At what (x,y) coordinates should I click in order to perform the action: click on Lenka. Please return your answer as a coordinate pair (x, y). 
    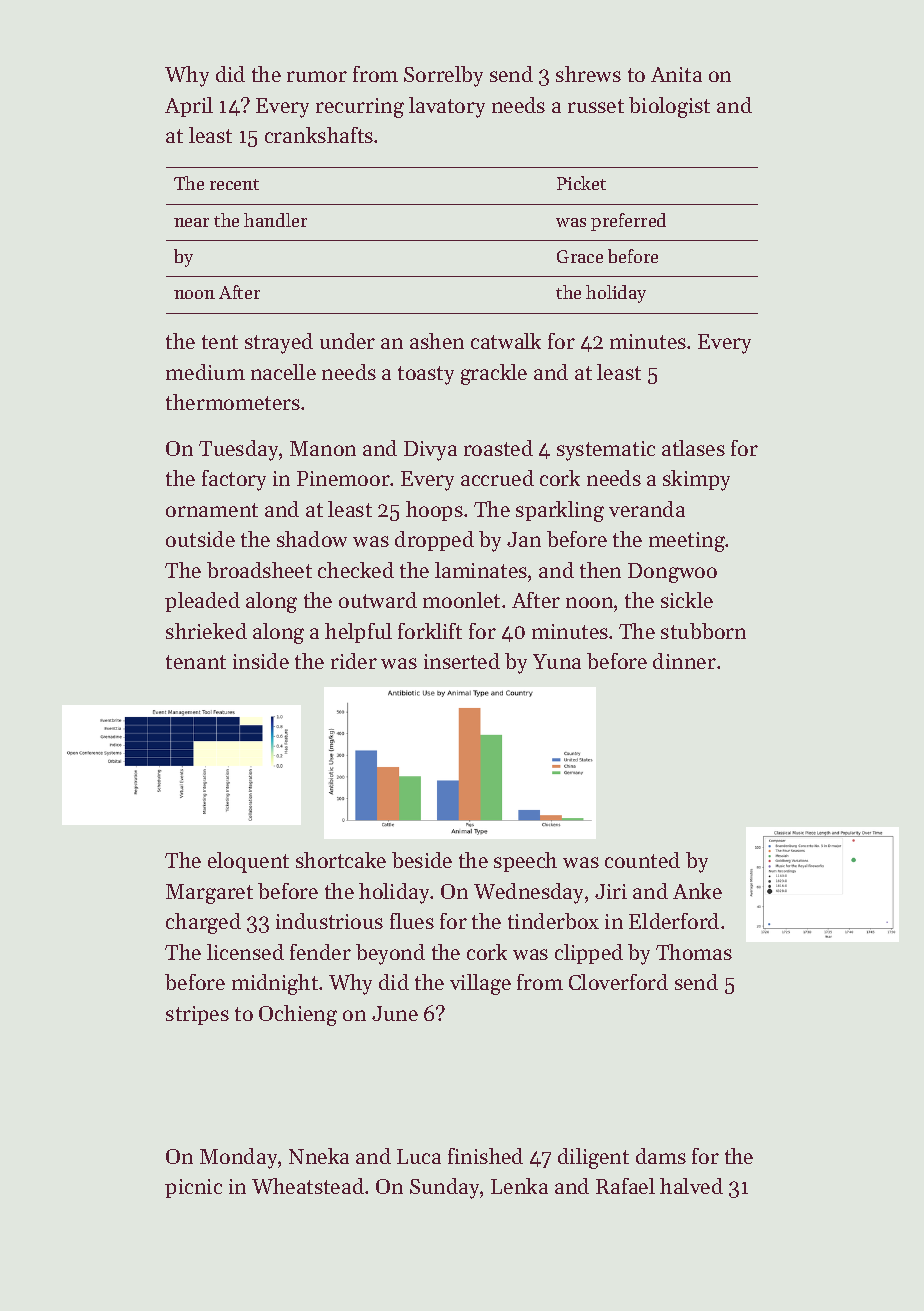
    Looking at the image, I should click on (519, 1186).
